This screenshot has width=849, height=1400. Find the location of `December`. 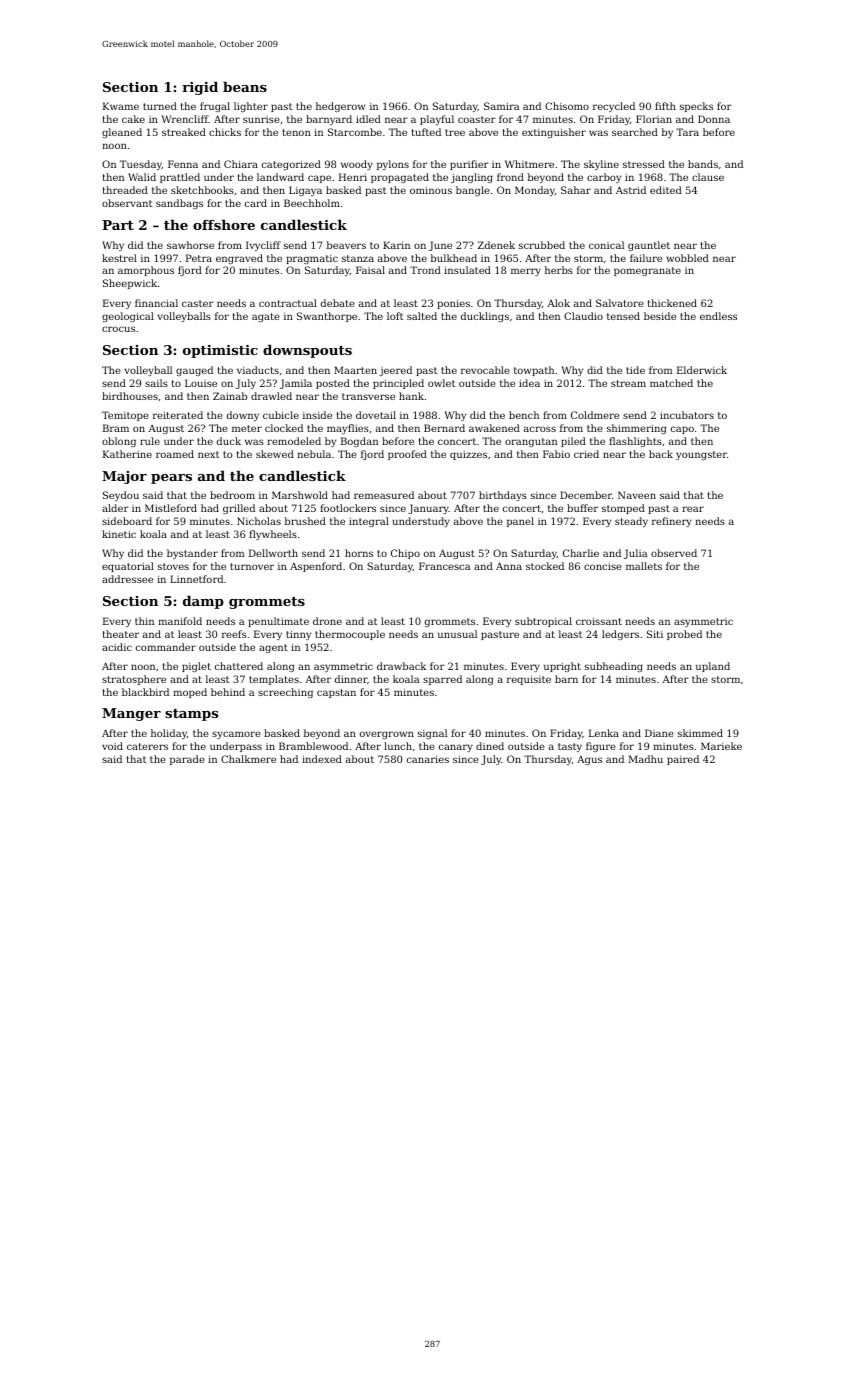

December is located at coordinates (586, 495).
